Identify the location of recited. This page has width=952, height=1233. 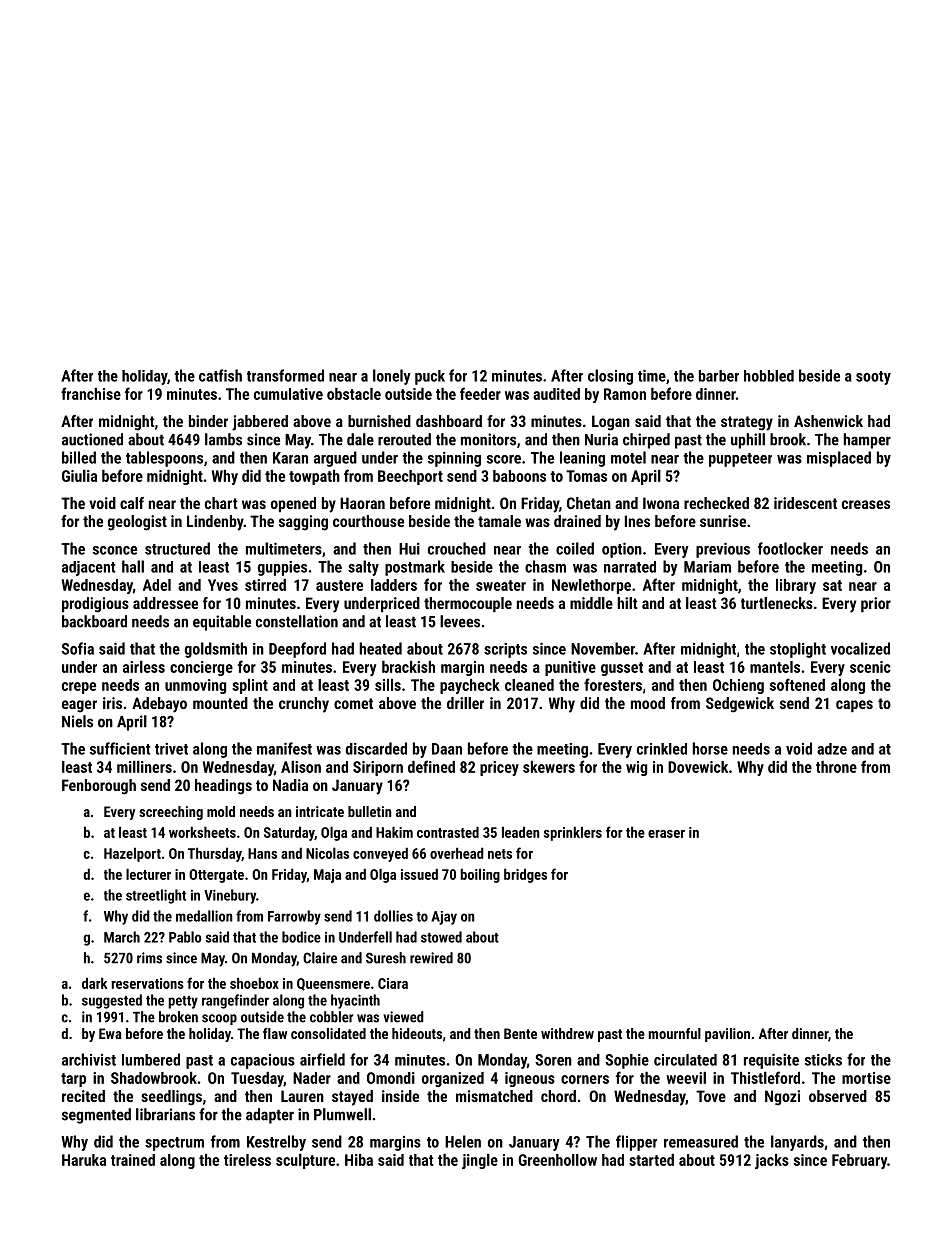
(83, 1096).
